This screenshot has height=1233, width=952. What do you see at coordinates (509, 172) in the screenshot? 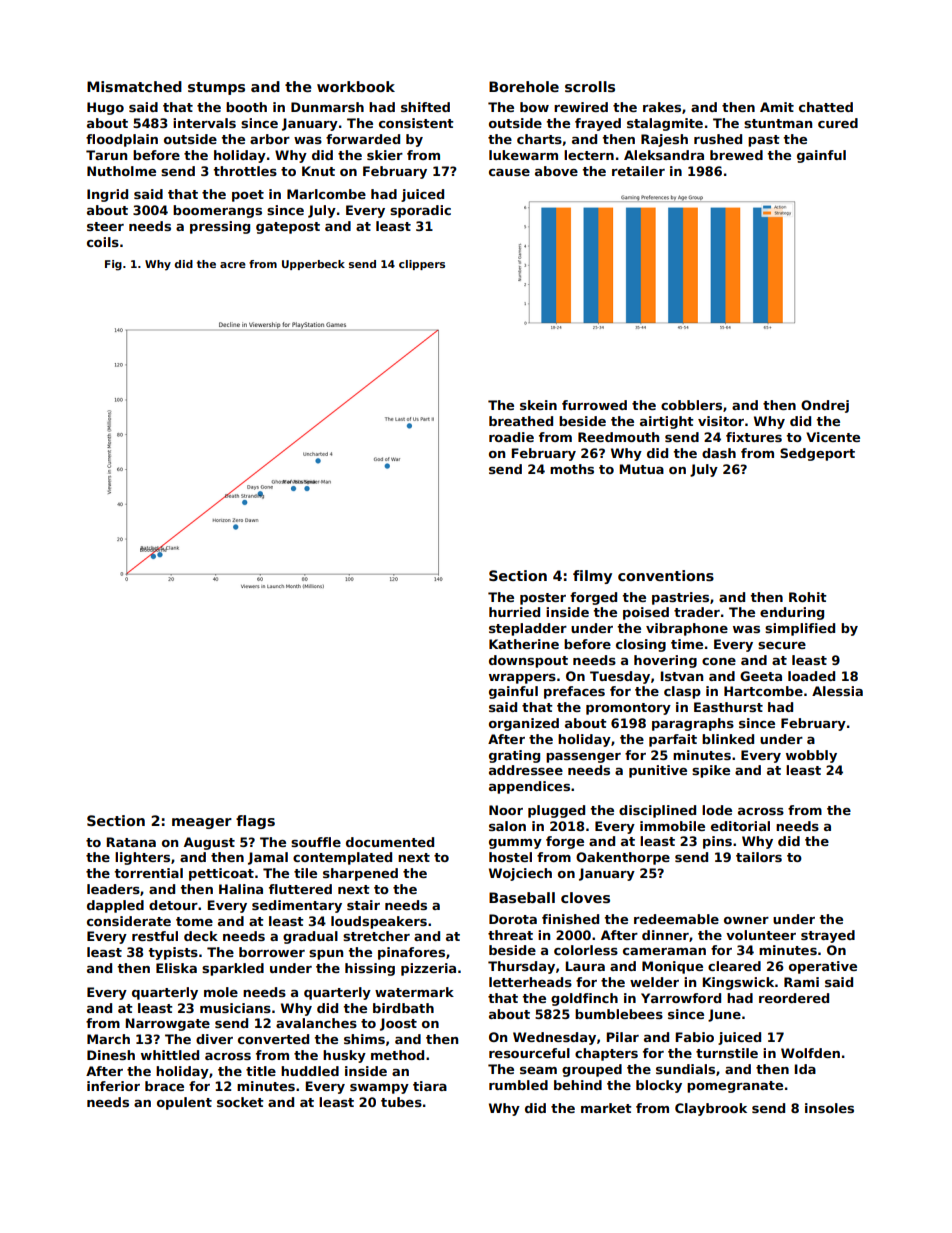
I see `cause` at bounding box center [509, 172].
